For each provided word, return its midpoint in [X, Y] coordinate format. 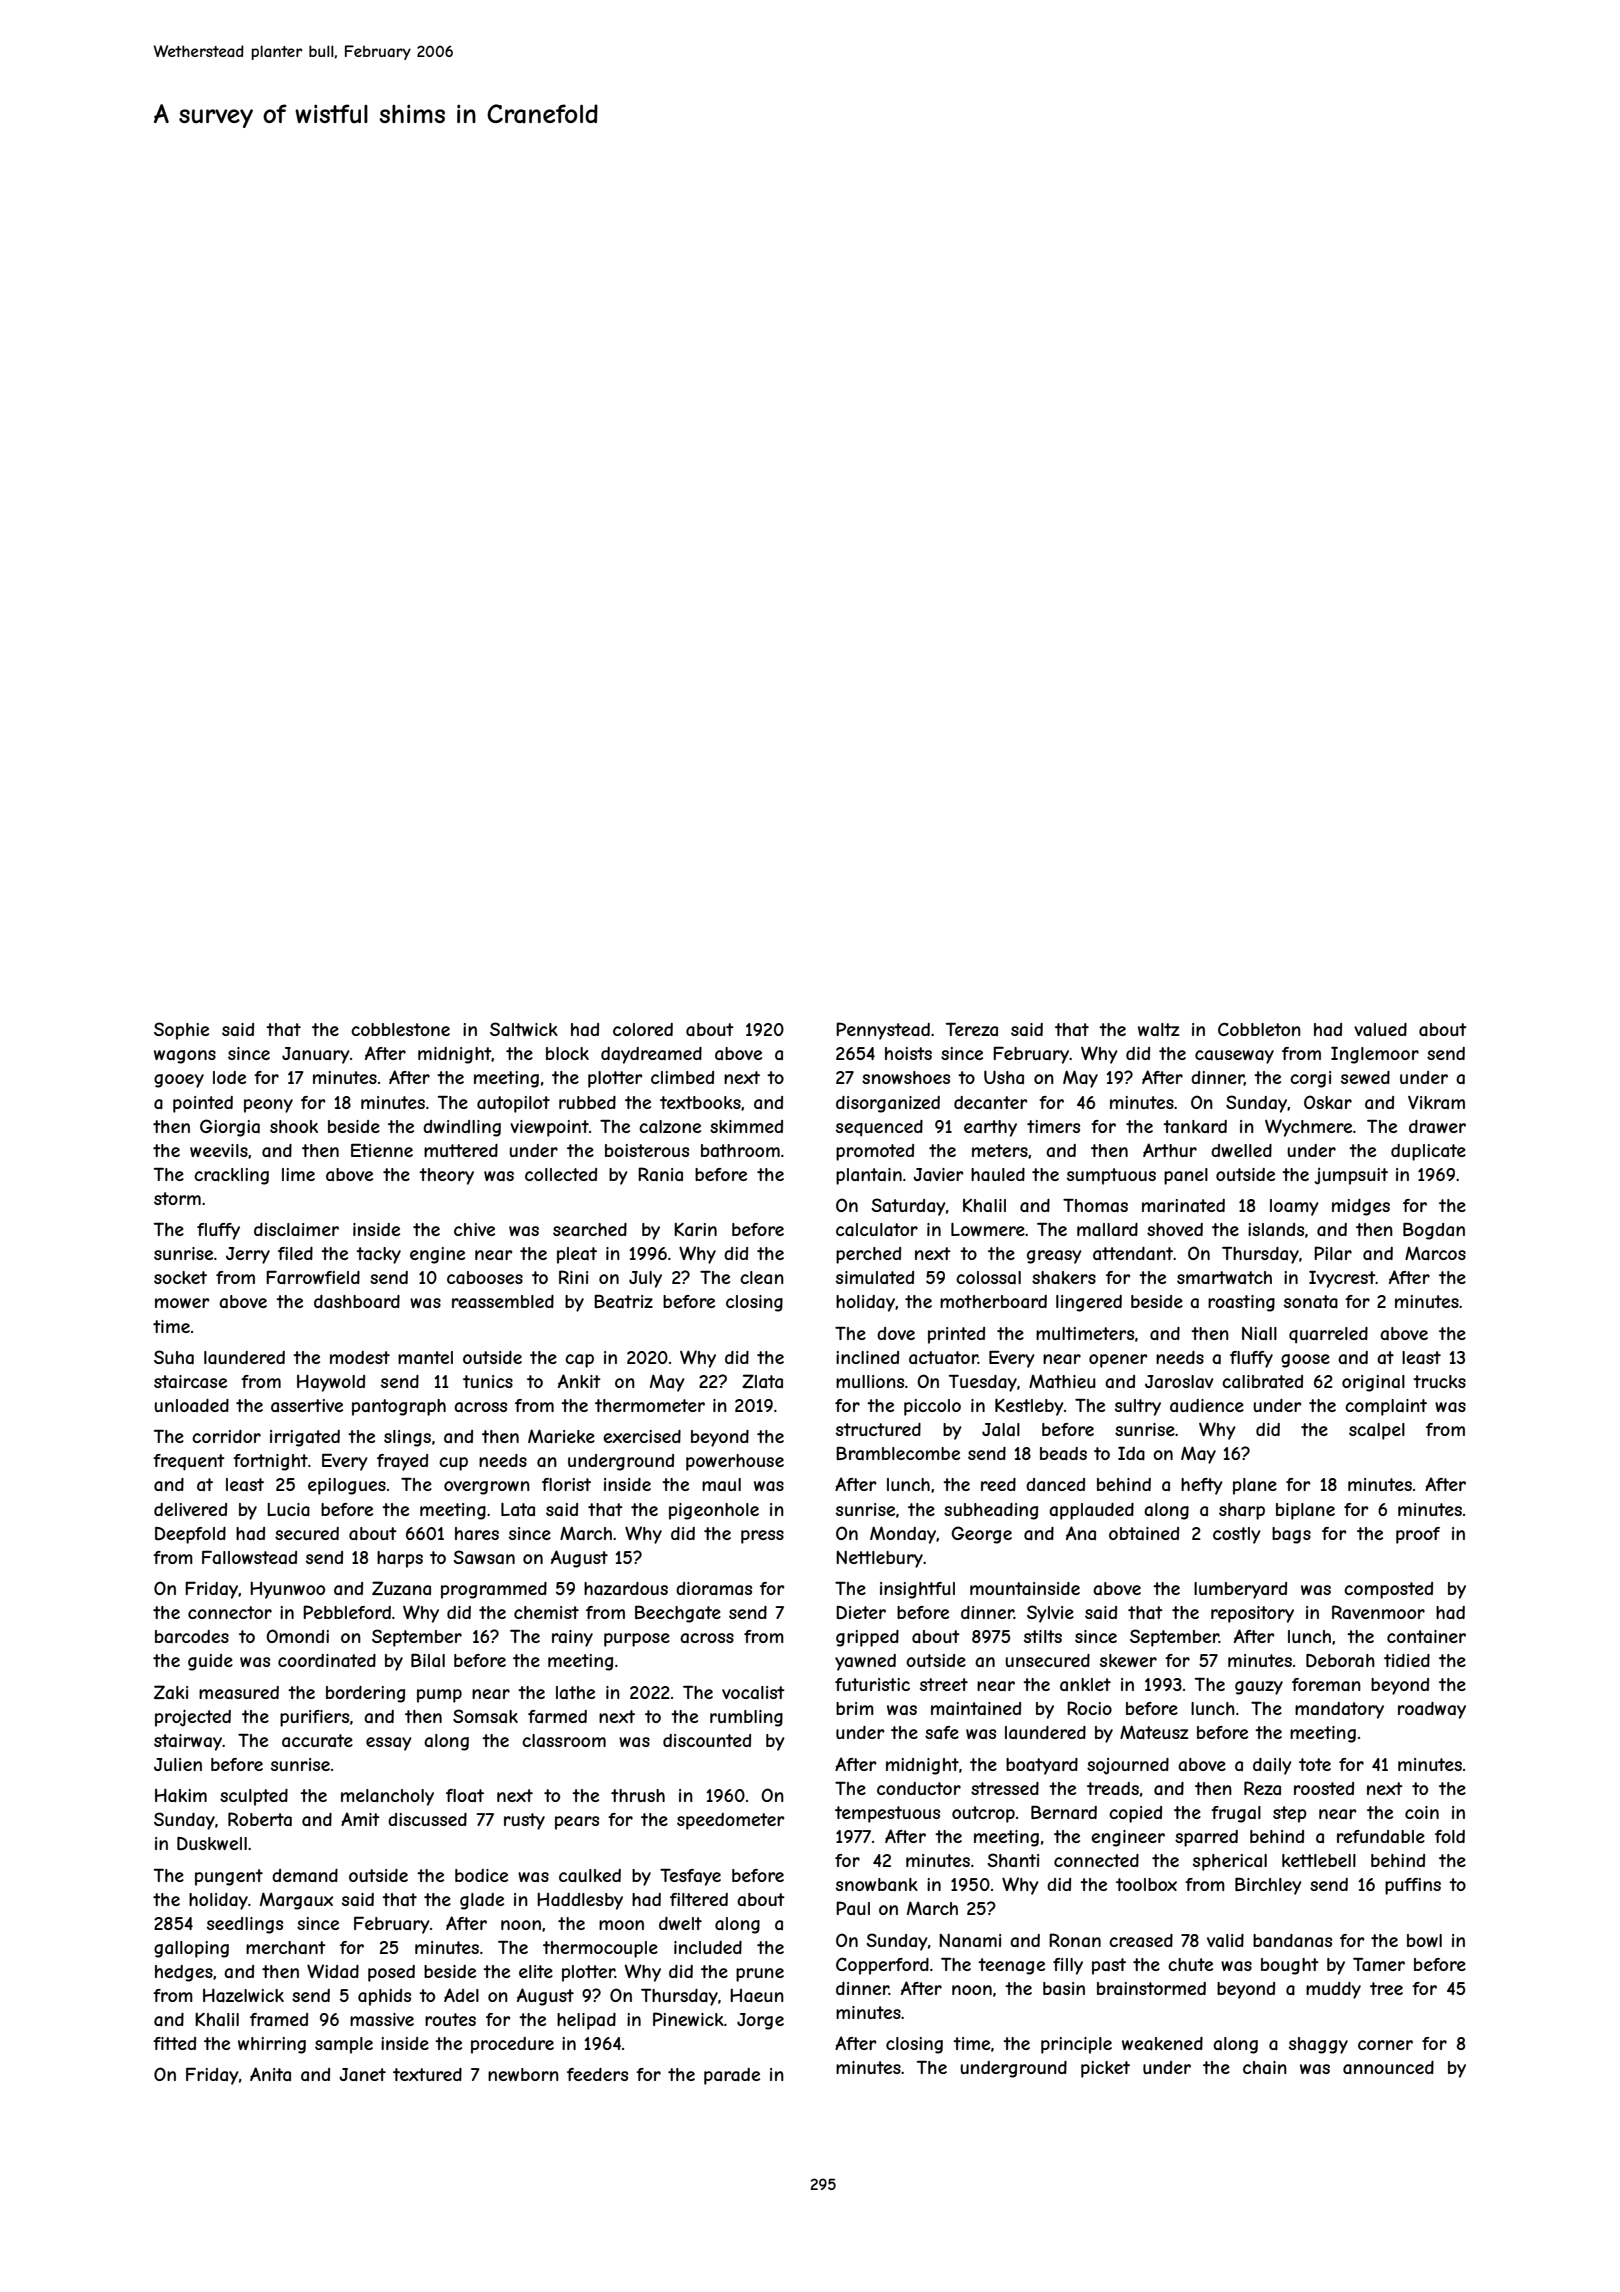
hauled [998, 1174]
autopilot [513, 1104]
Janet [362, 2074]
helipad [586, 2021]
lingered [1089, 1303]
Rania [660, 1174]
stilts [1043, 1636]
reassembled [503, 1301]
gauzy [1259, 1688]
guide [210, 1662]
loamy [1294, 1207]
